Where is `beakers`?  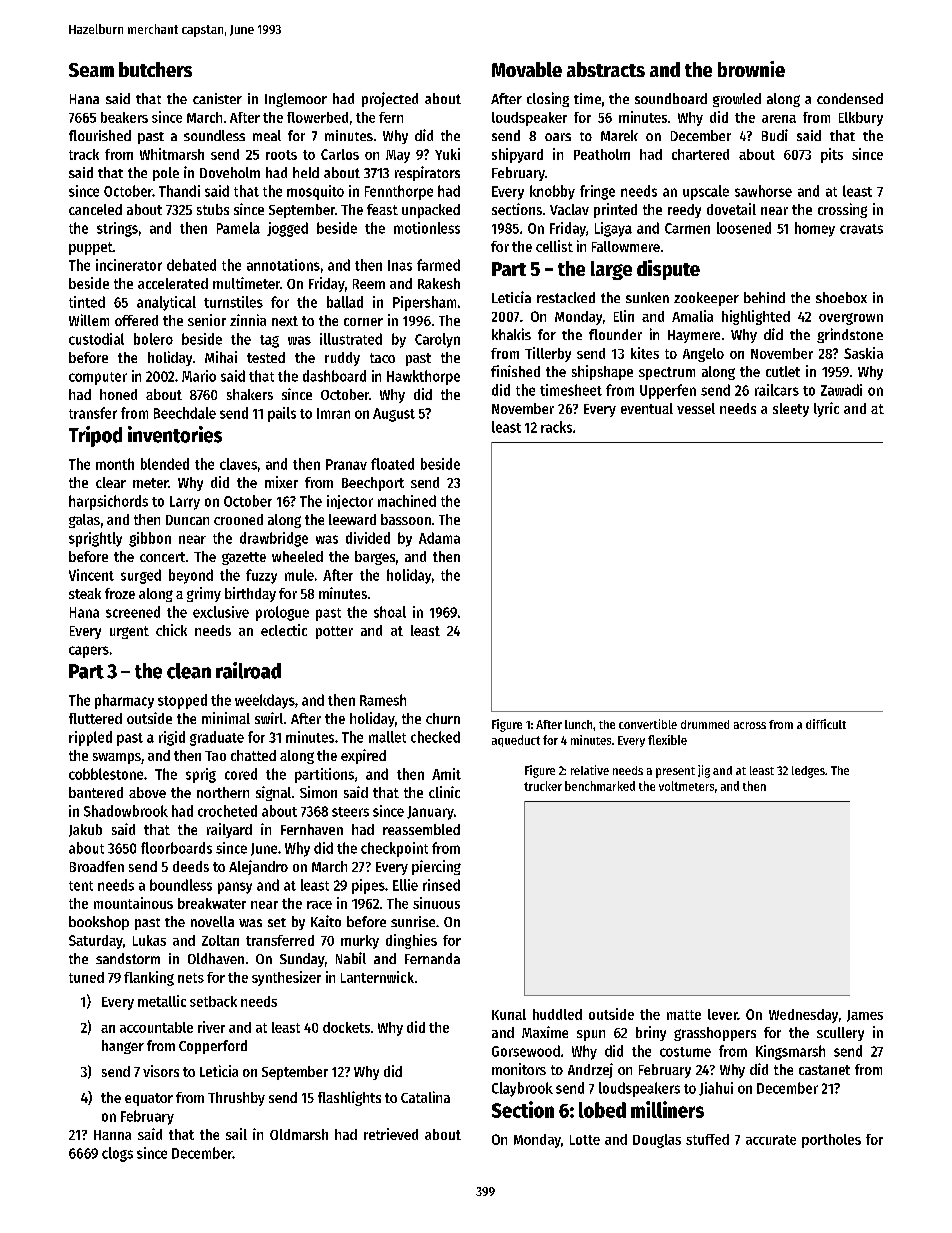 beakers is located at coordinates (124, 117).
